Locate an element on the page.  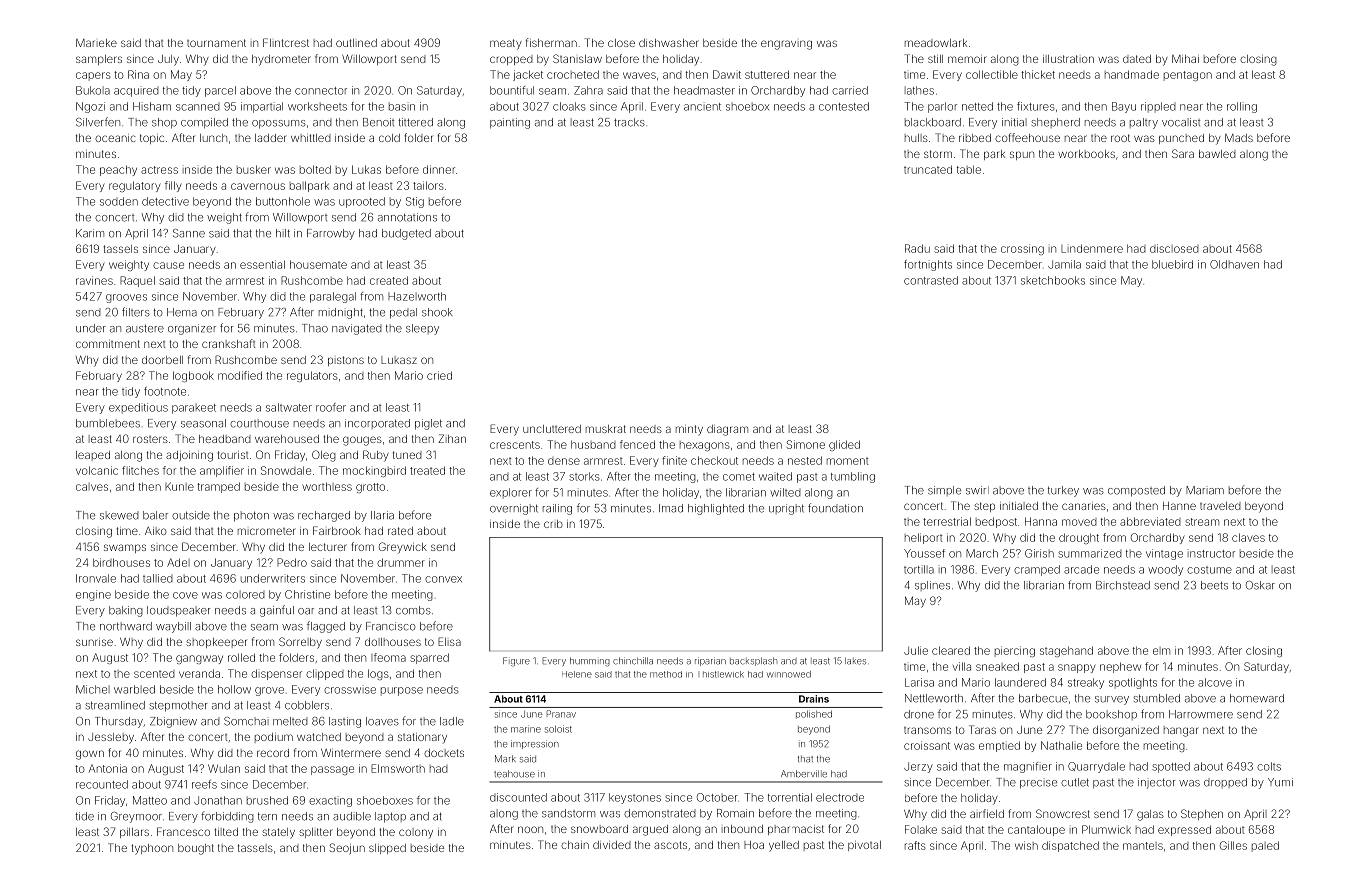
crescents is located at coordinates (515, 445).
